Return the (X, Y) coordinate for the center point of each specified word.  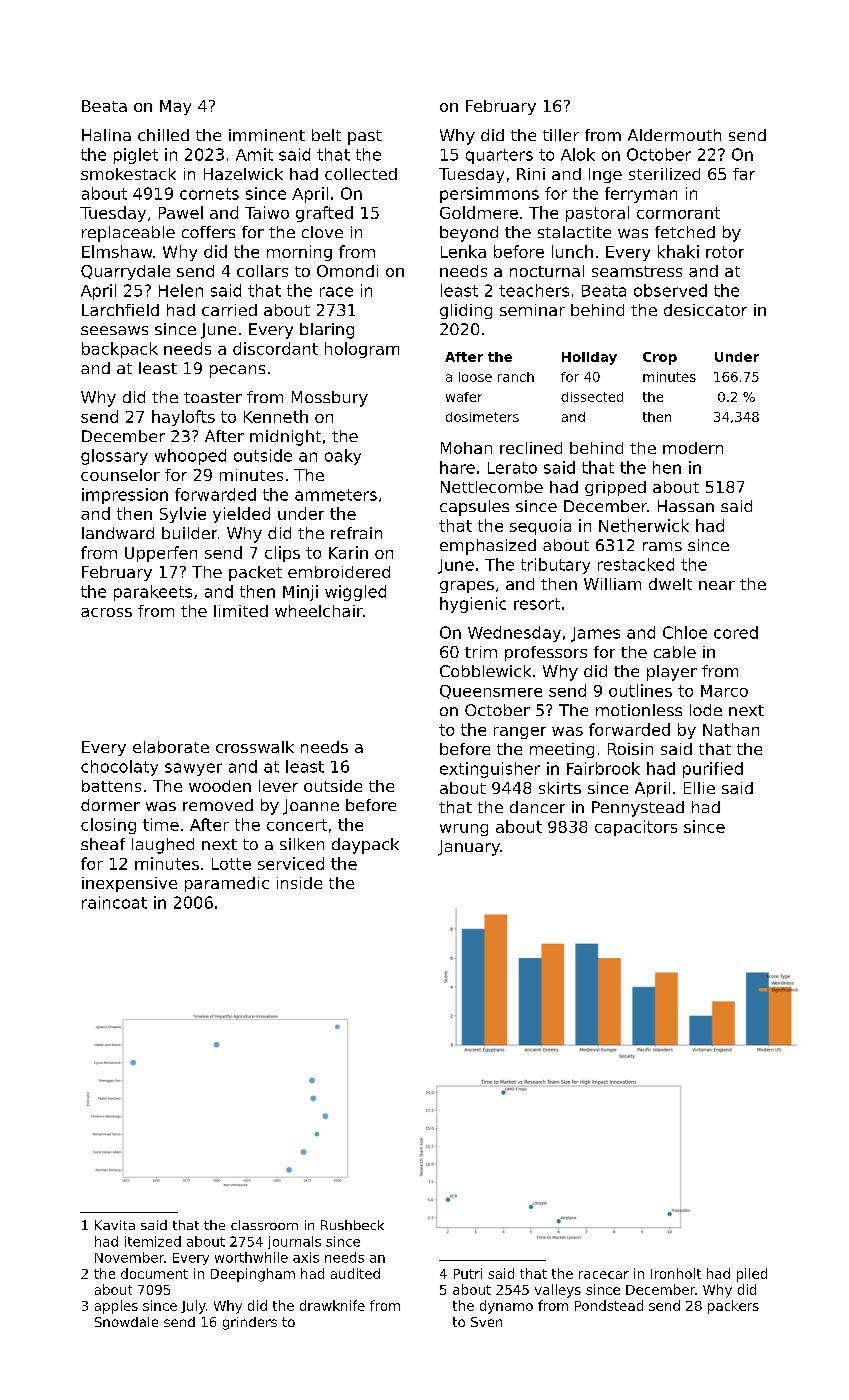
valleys (558, 1291)
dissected (592, 397)
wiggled (355, 593)
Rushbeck (352, 1225)
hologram (362, 350)
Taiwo (267, 212)
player (672, 673)
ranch (516, 377)
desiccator (705, 310)
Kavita (115, 1225)
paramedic (227, 884)
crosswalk (255, 747)
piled (752, 1275)
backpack (120, 350)
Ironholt (676, 1273)
